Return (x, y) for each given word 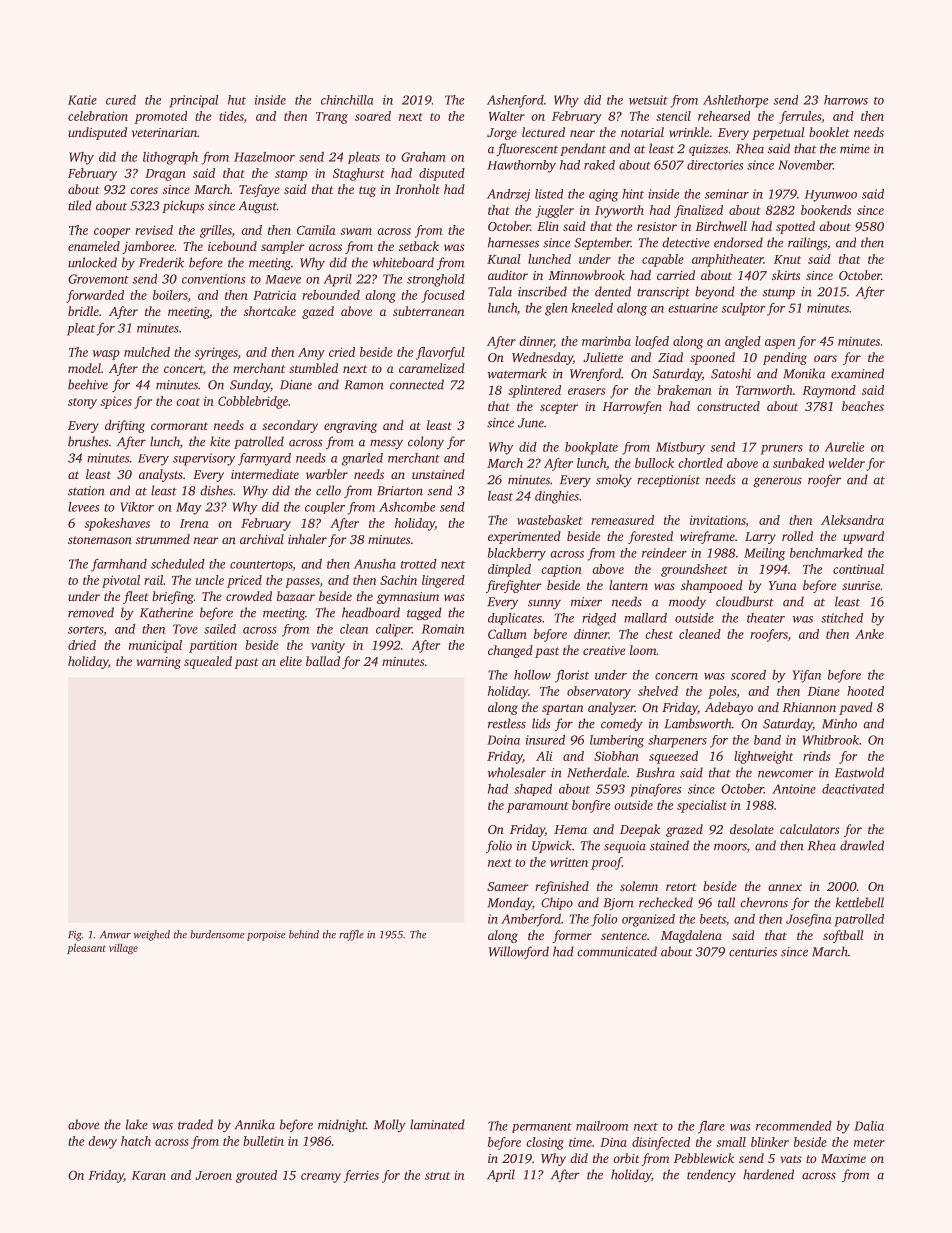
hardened (768, 1174)
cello (328, 490)
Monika (804, 373)
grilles (216, 231)
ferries (361, 1176)
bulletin (263, 1141)
